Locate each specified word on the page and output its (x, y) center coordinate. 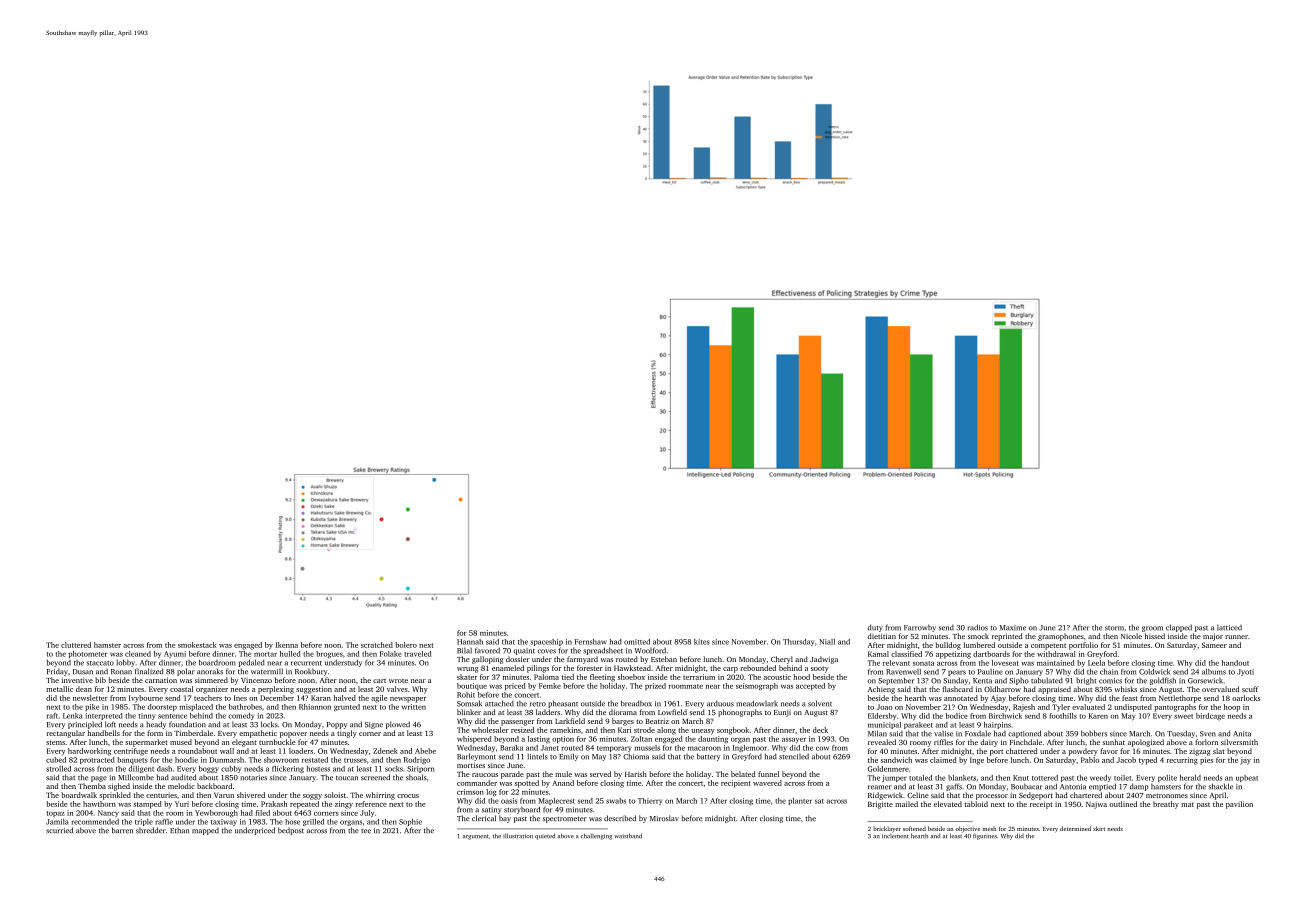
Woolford (650, 650)
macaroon (704, 748)
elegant (244, 743)
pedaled (251, 663)
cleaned (138, 654)
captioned (1024, 734)
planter (800, 801)
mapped (205, 831)
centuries (161, 795)
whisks (1126, 689)
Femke (550, 686)
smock (978, 636)
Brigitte (880, 805)
